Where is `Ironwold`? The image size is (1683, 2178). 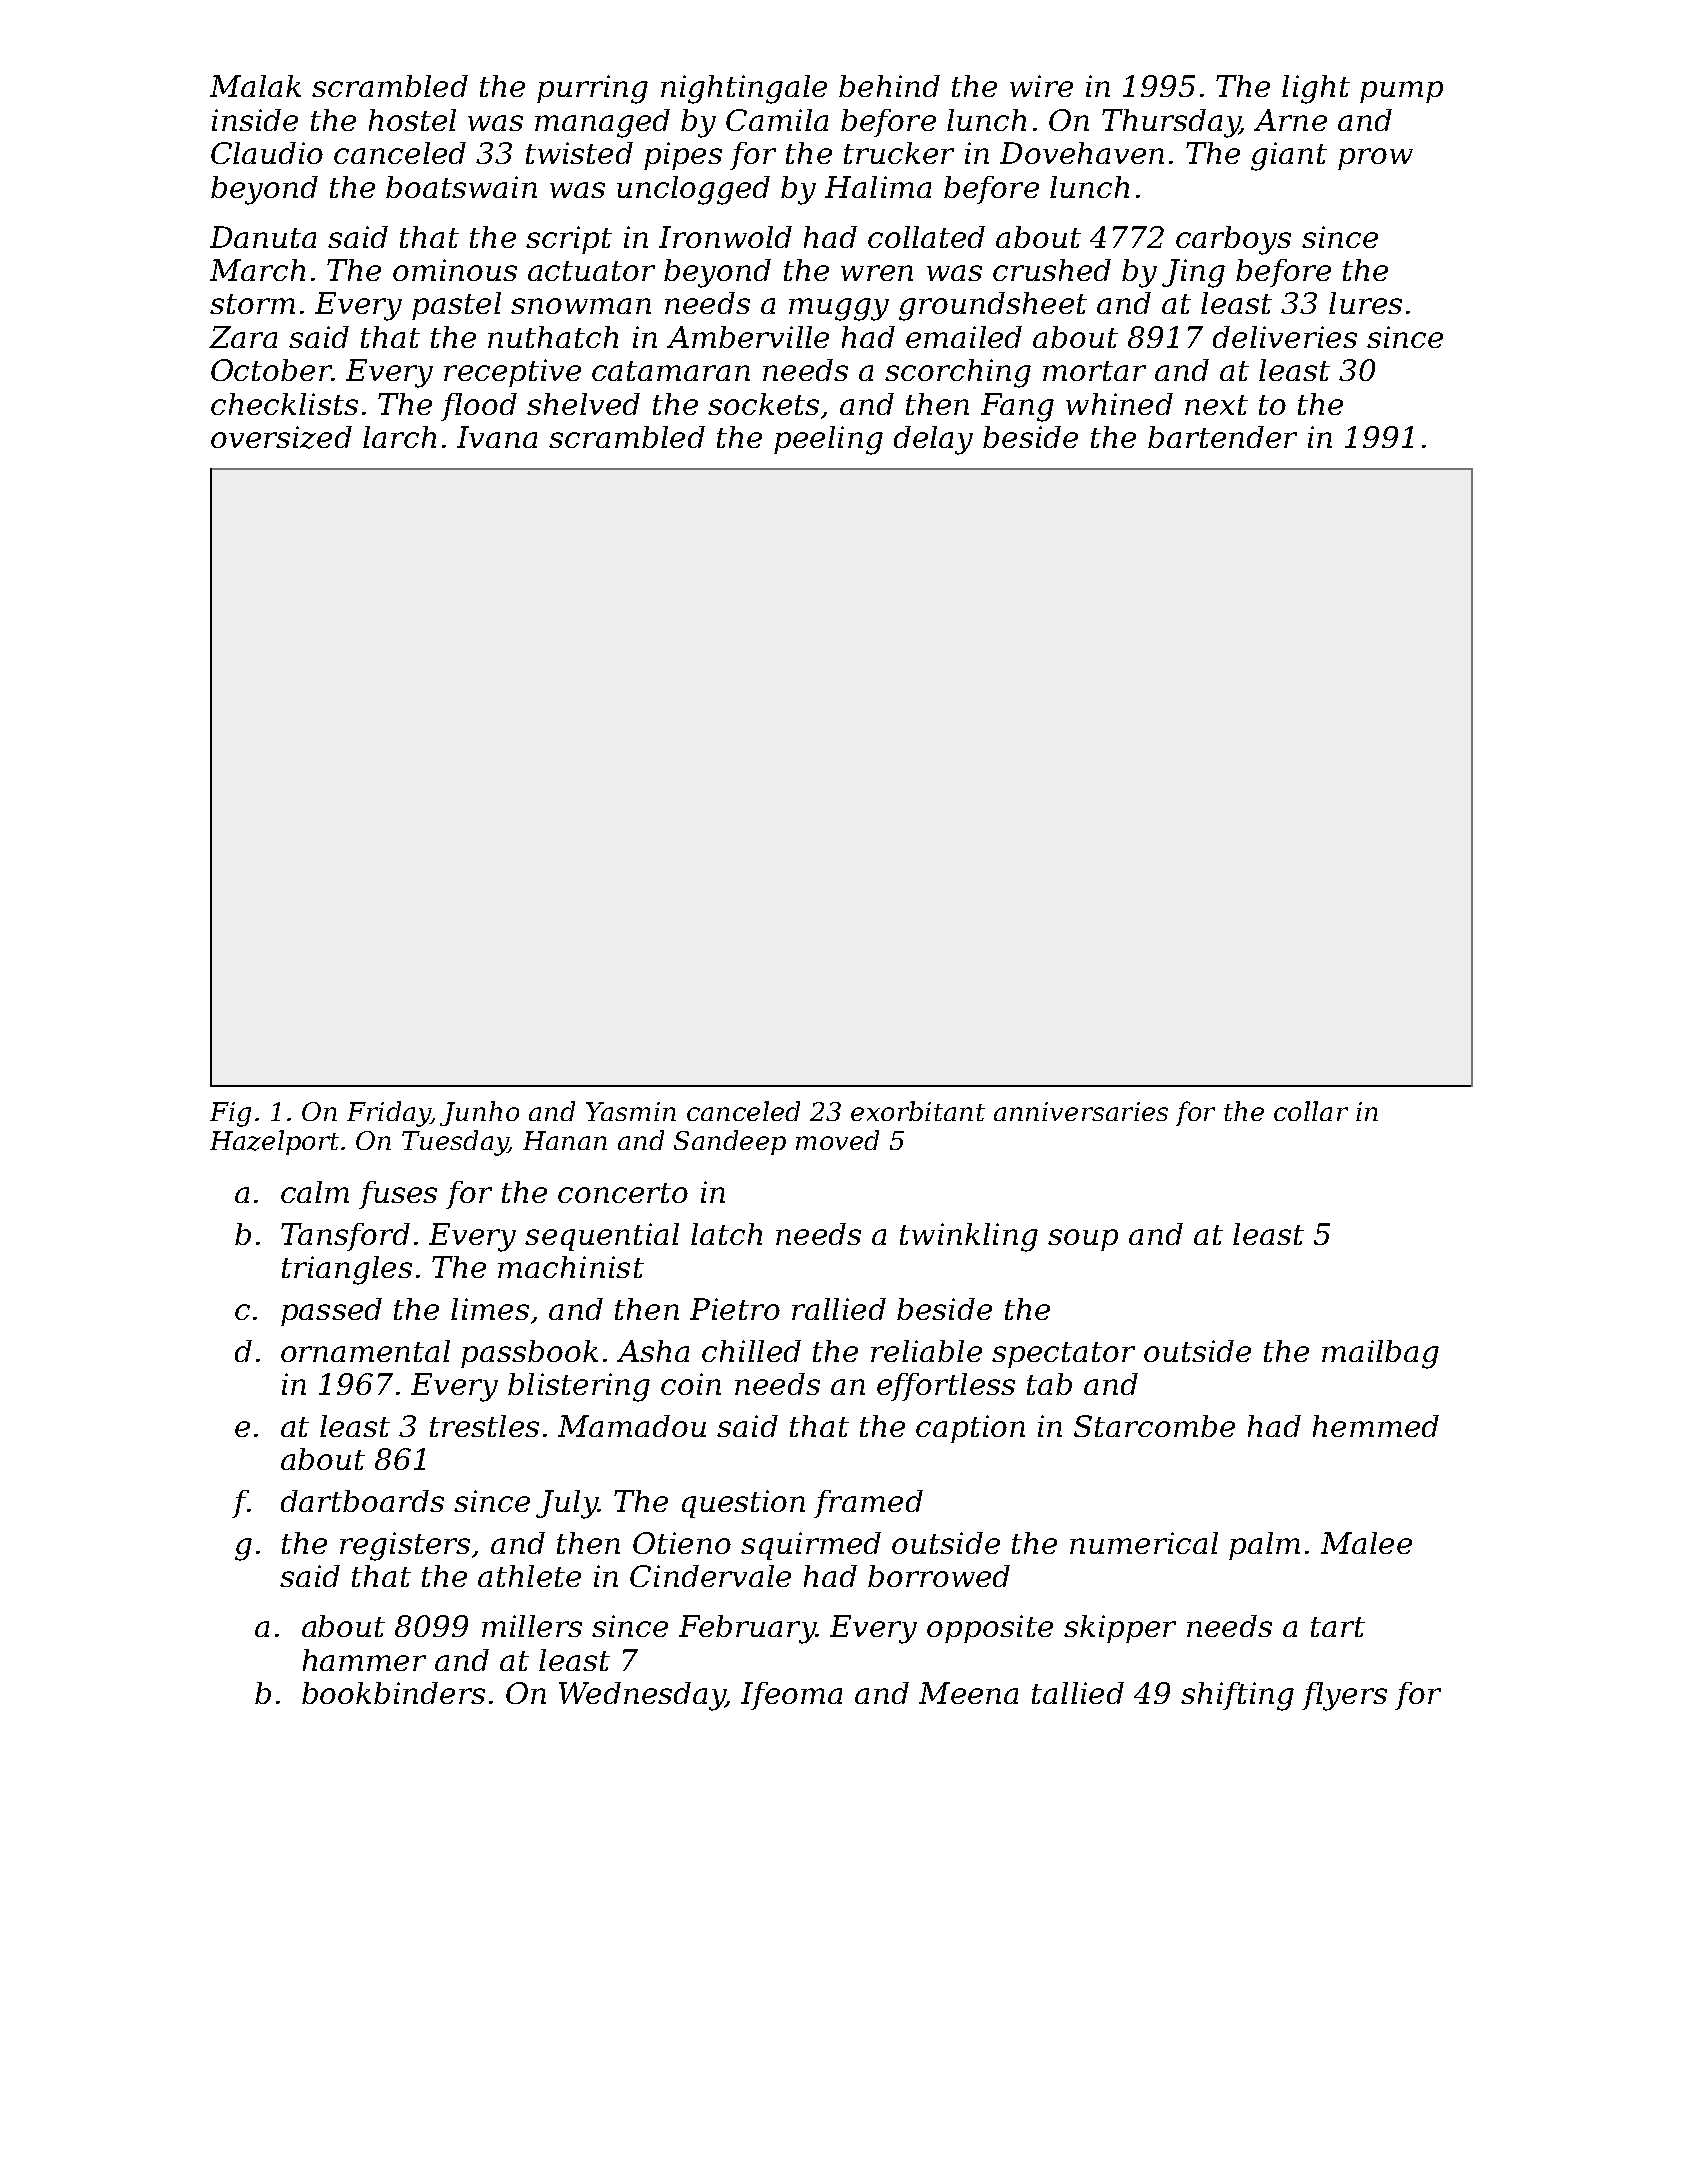 Ironwold is located at coordinates (725, 237).
